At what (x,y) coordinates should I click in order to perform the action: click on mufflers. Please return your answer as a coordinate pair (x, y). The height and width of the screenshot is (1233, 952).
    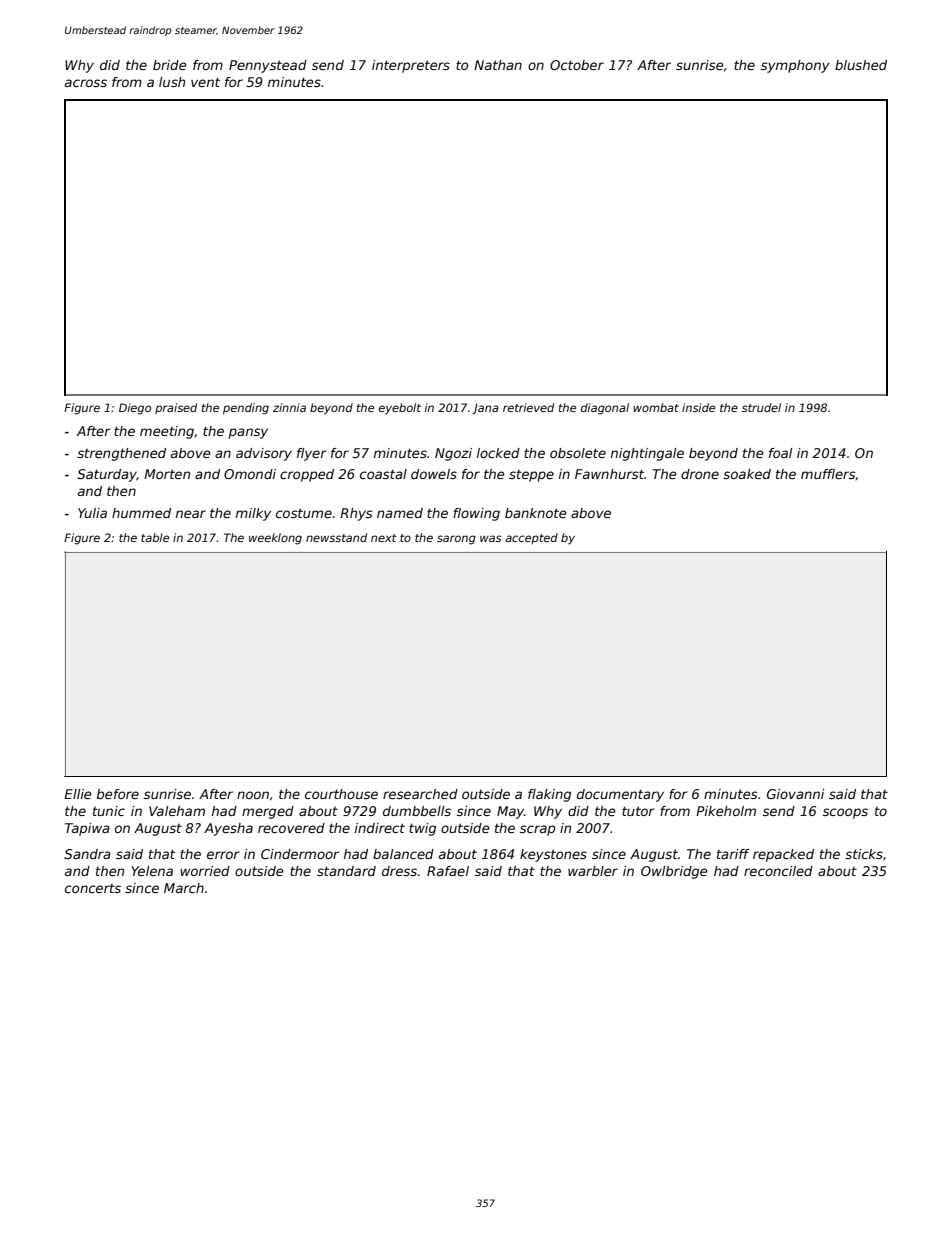
    Looking at the image, I should click on (828, 474).
